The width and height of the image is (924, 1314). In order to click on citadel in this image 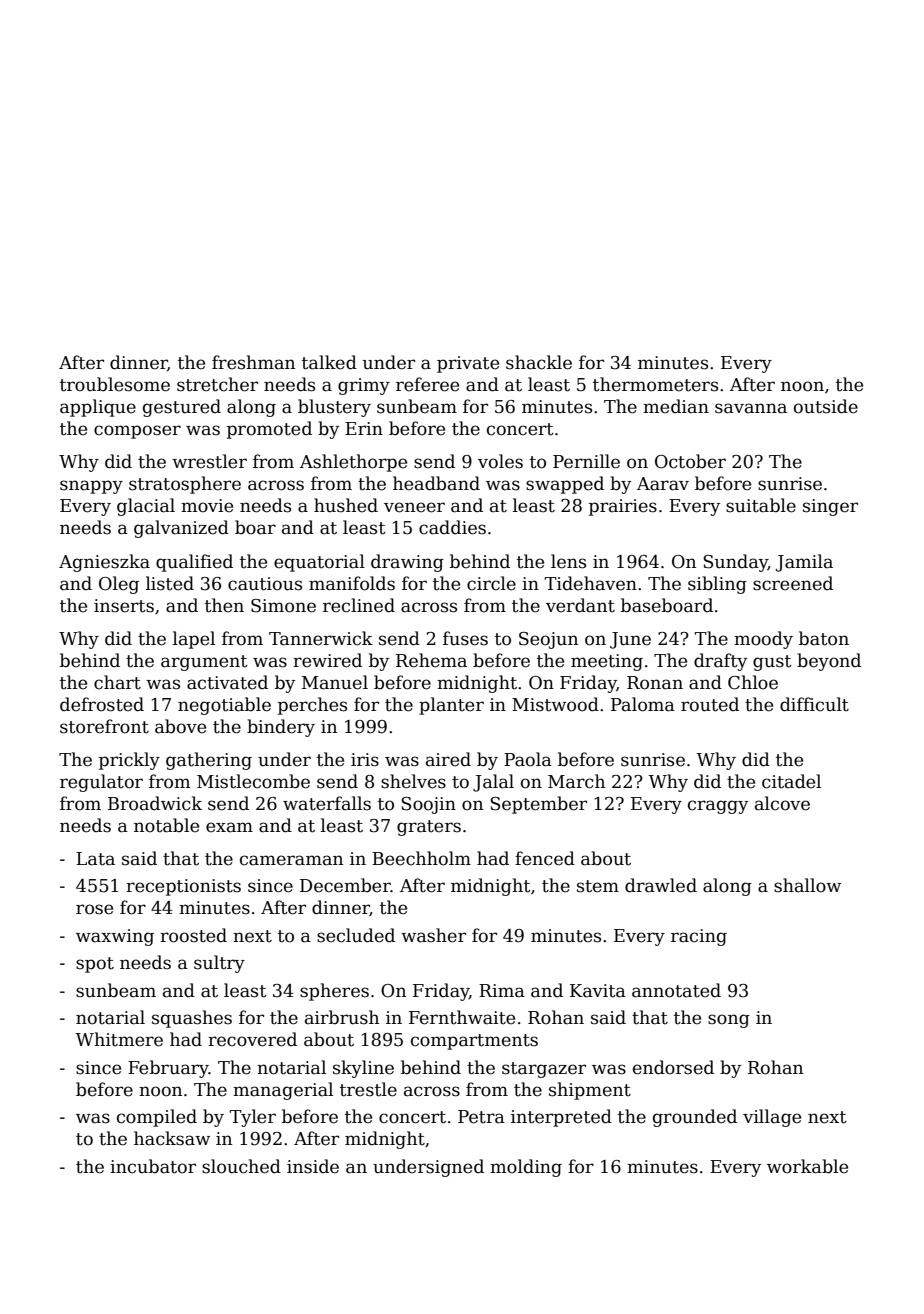, I will do `click(791, 781)`.
